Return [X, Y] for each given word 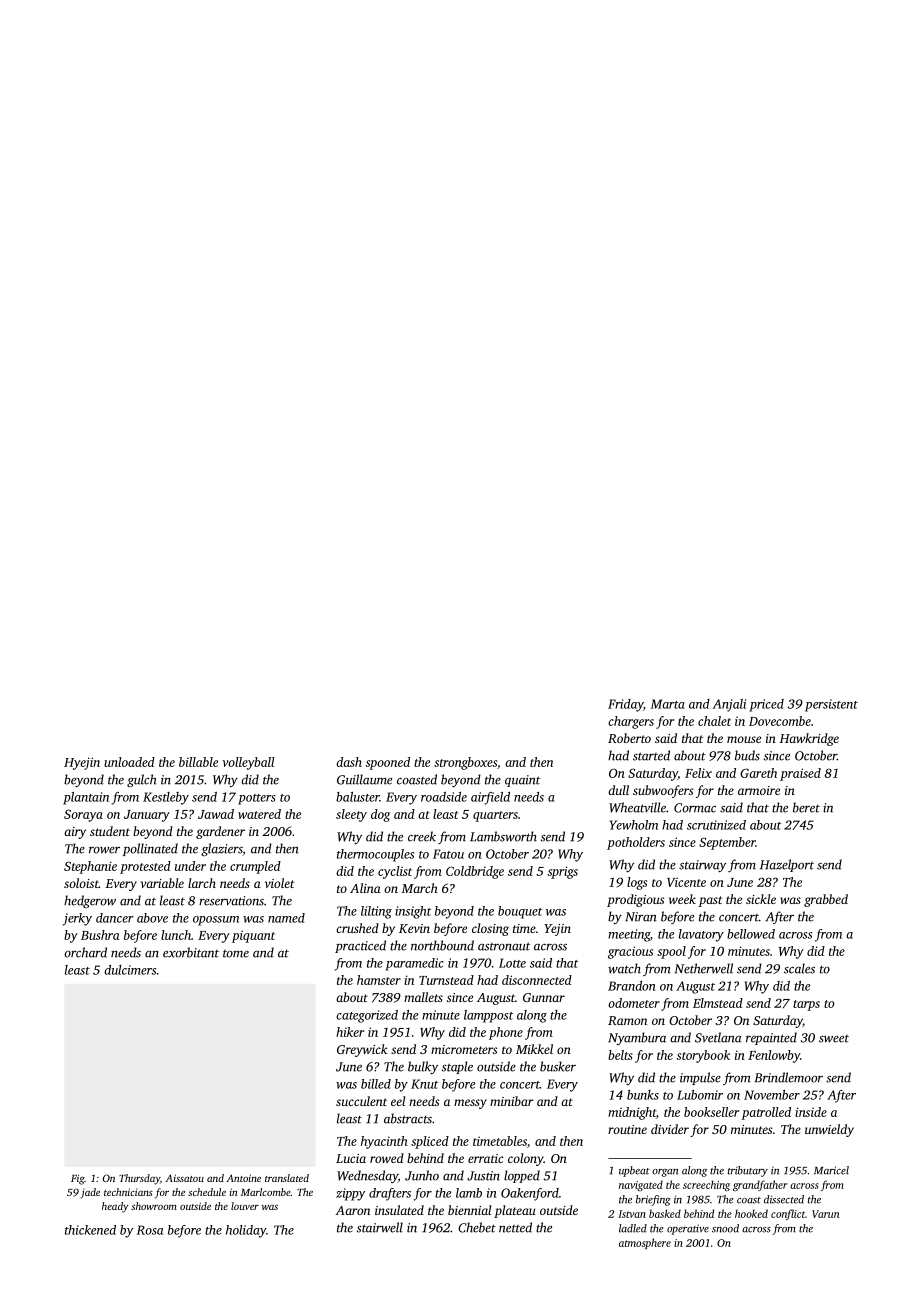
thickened [90, 1230]
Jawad [216, 814]
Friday [625, 705]
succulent [361, 1101]
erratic [485, 1158]
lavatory [701, 935]
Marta [668, 704]
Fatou [448, 854]
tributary [748, 1171]
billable [198, 762]
